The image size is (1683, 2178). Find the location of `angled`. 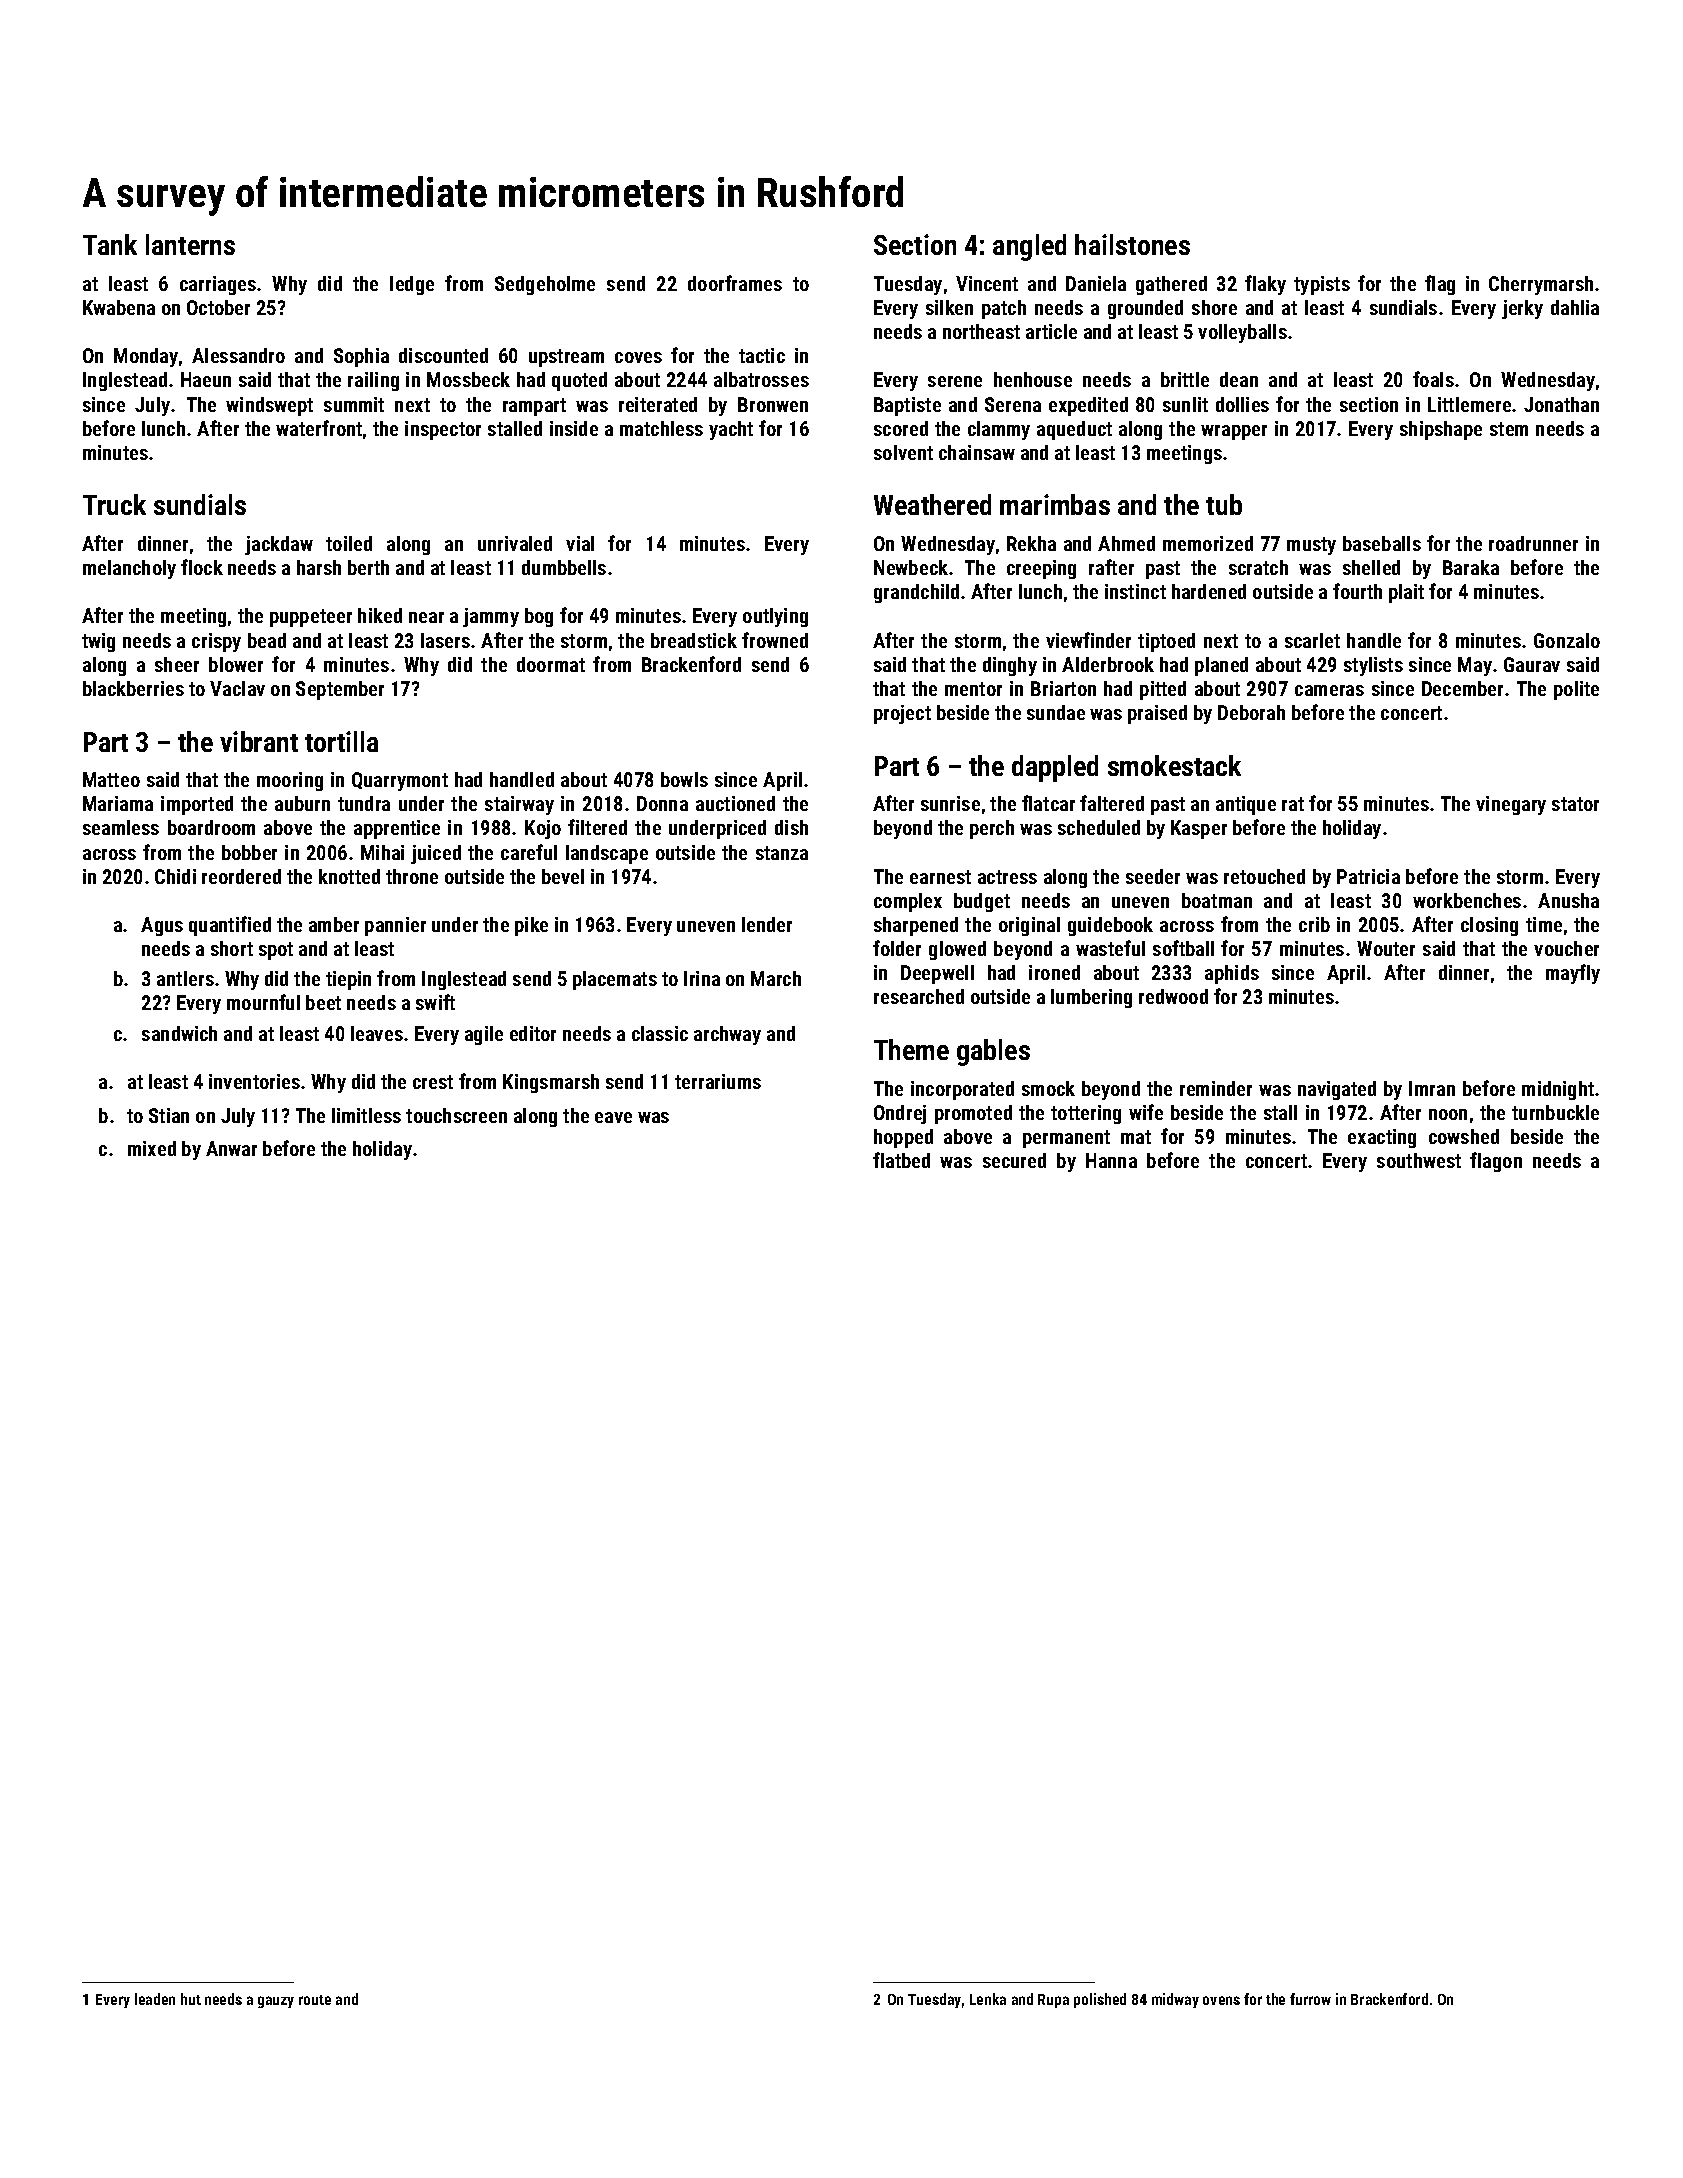

angled is located at coordinates (1029, 247).
